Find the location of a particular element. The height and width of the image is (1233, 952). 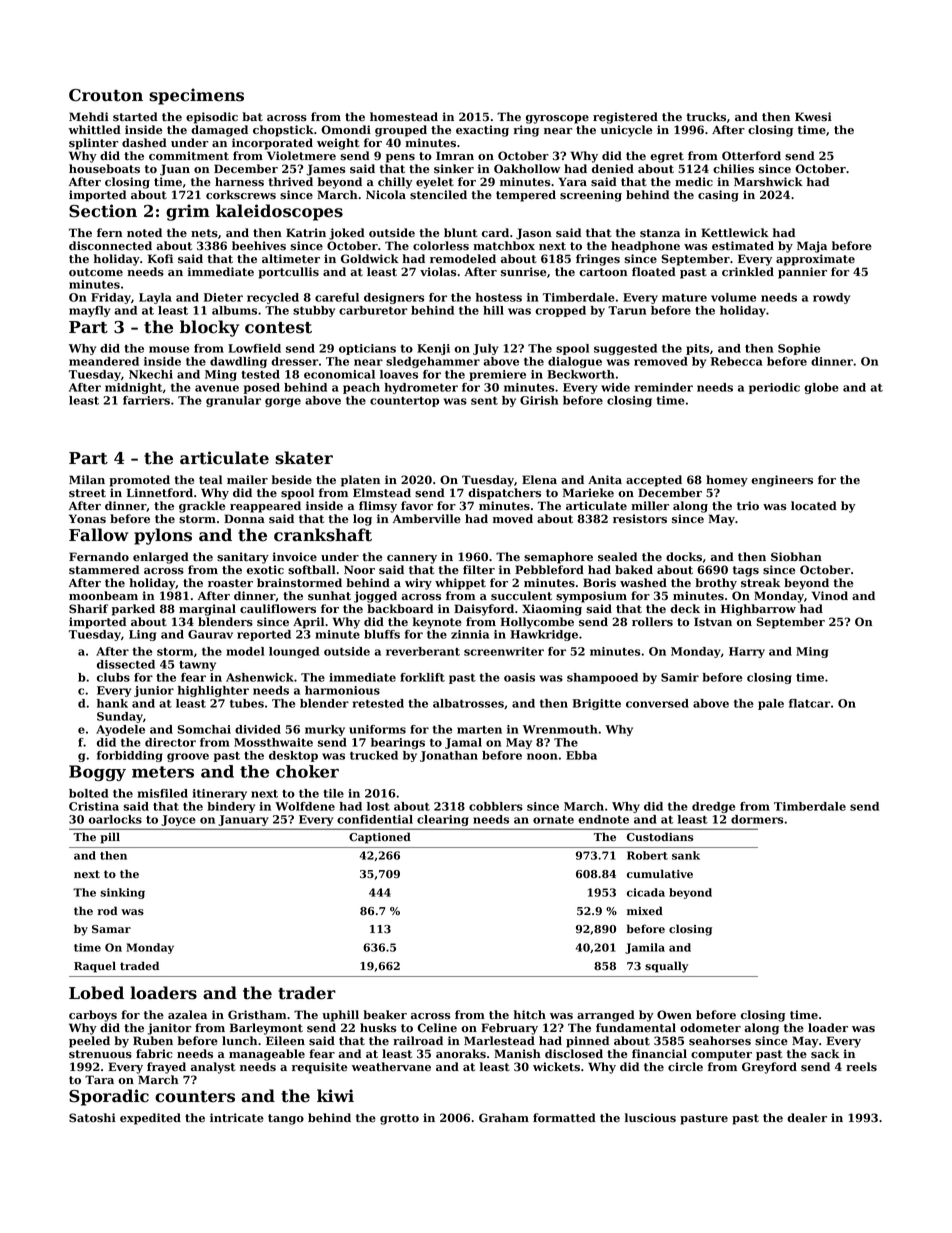

Nicola is located at coordinates (386, 195).
